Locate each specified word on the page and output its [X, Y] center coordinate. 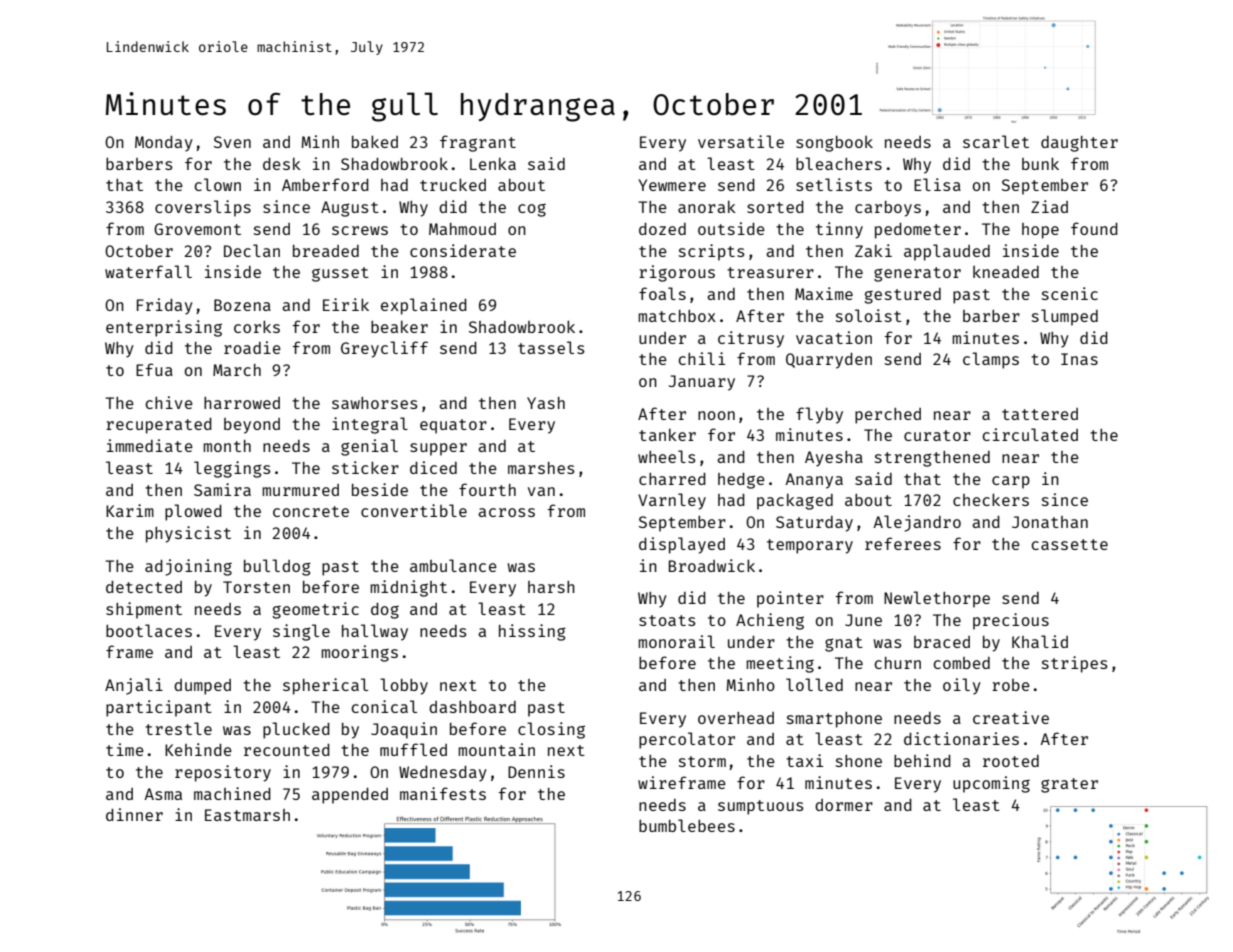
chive [169, 402]
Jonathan [1050, 522]
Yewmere [672, 185]
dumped [202, 687]
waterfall [148, 271]
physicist [188, 534]
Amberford [325, 184]
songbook [834, 144]
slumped [1065, 317]
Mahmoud [462, 229]
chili [701, 358]
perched [888, 416]
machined [232, 793]
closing [551, 730]
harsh [551, 587]
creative [1011, 717]
